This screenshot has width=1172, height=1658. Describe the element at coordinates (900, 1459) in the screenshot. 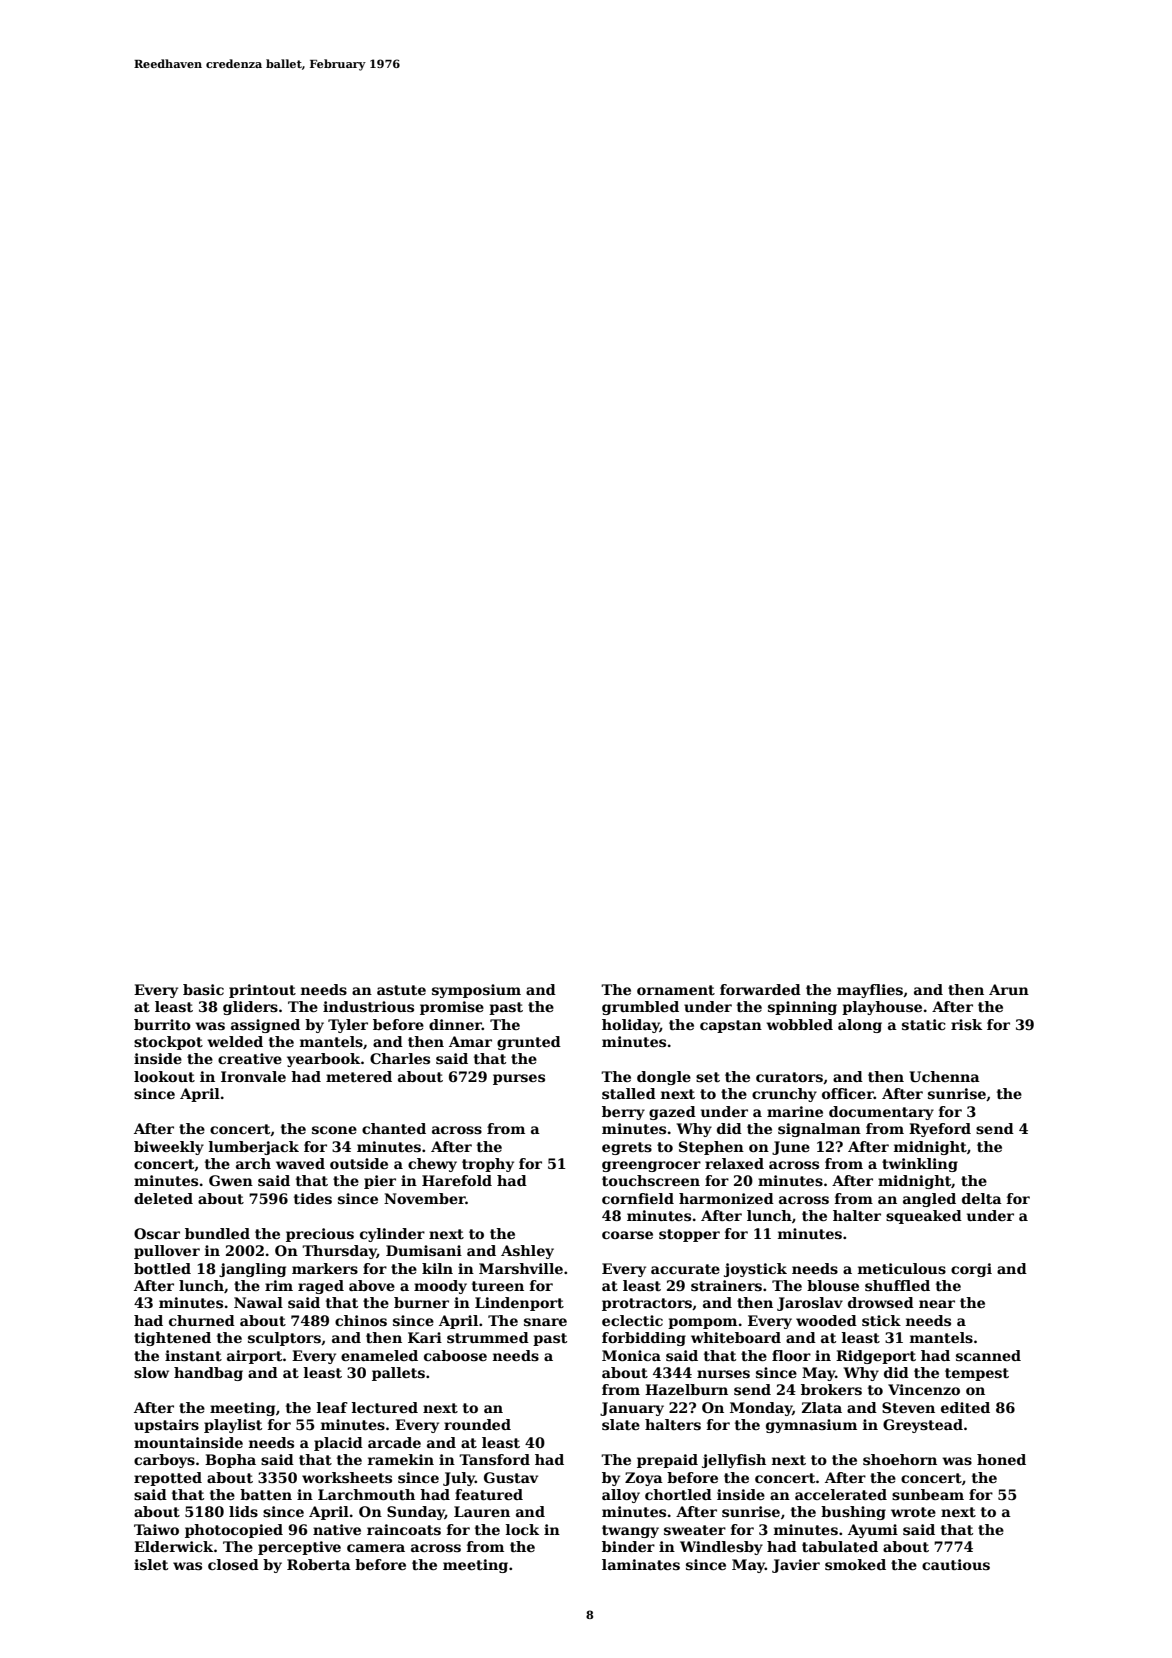

I see `shoehorn` at that location.
